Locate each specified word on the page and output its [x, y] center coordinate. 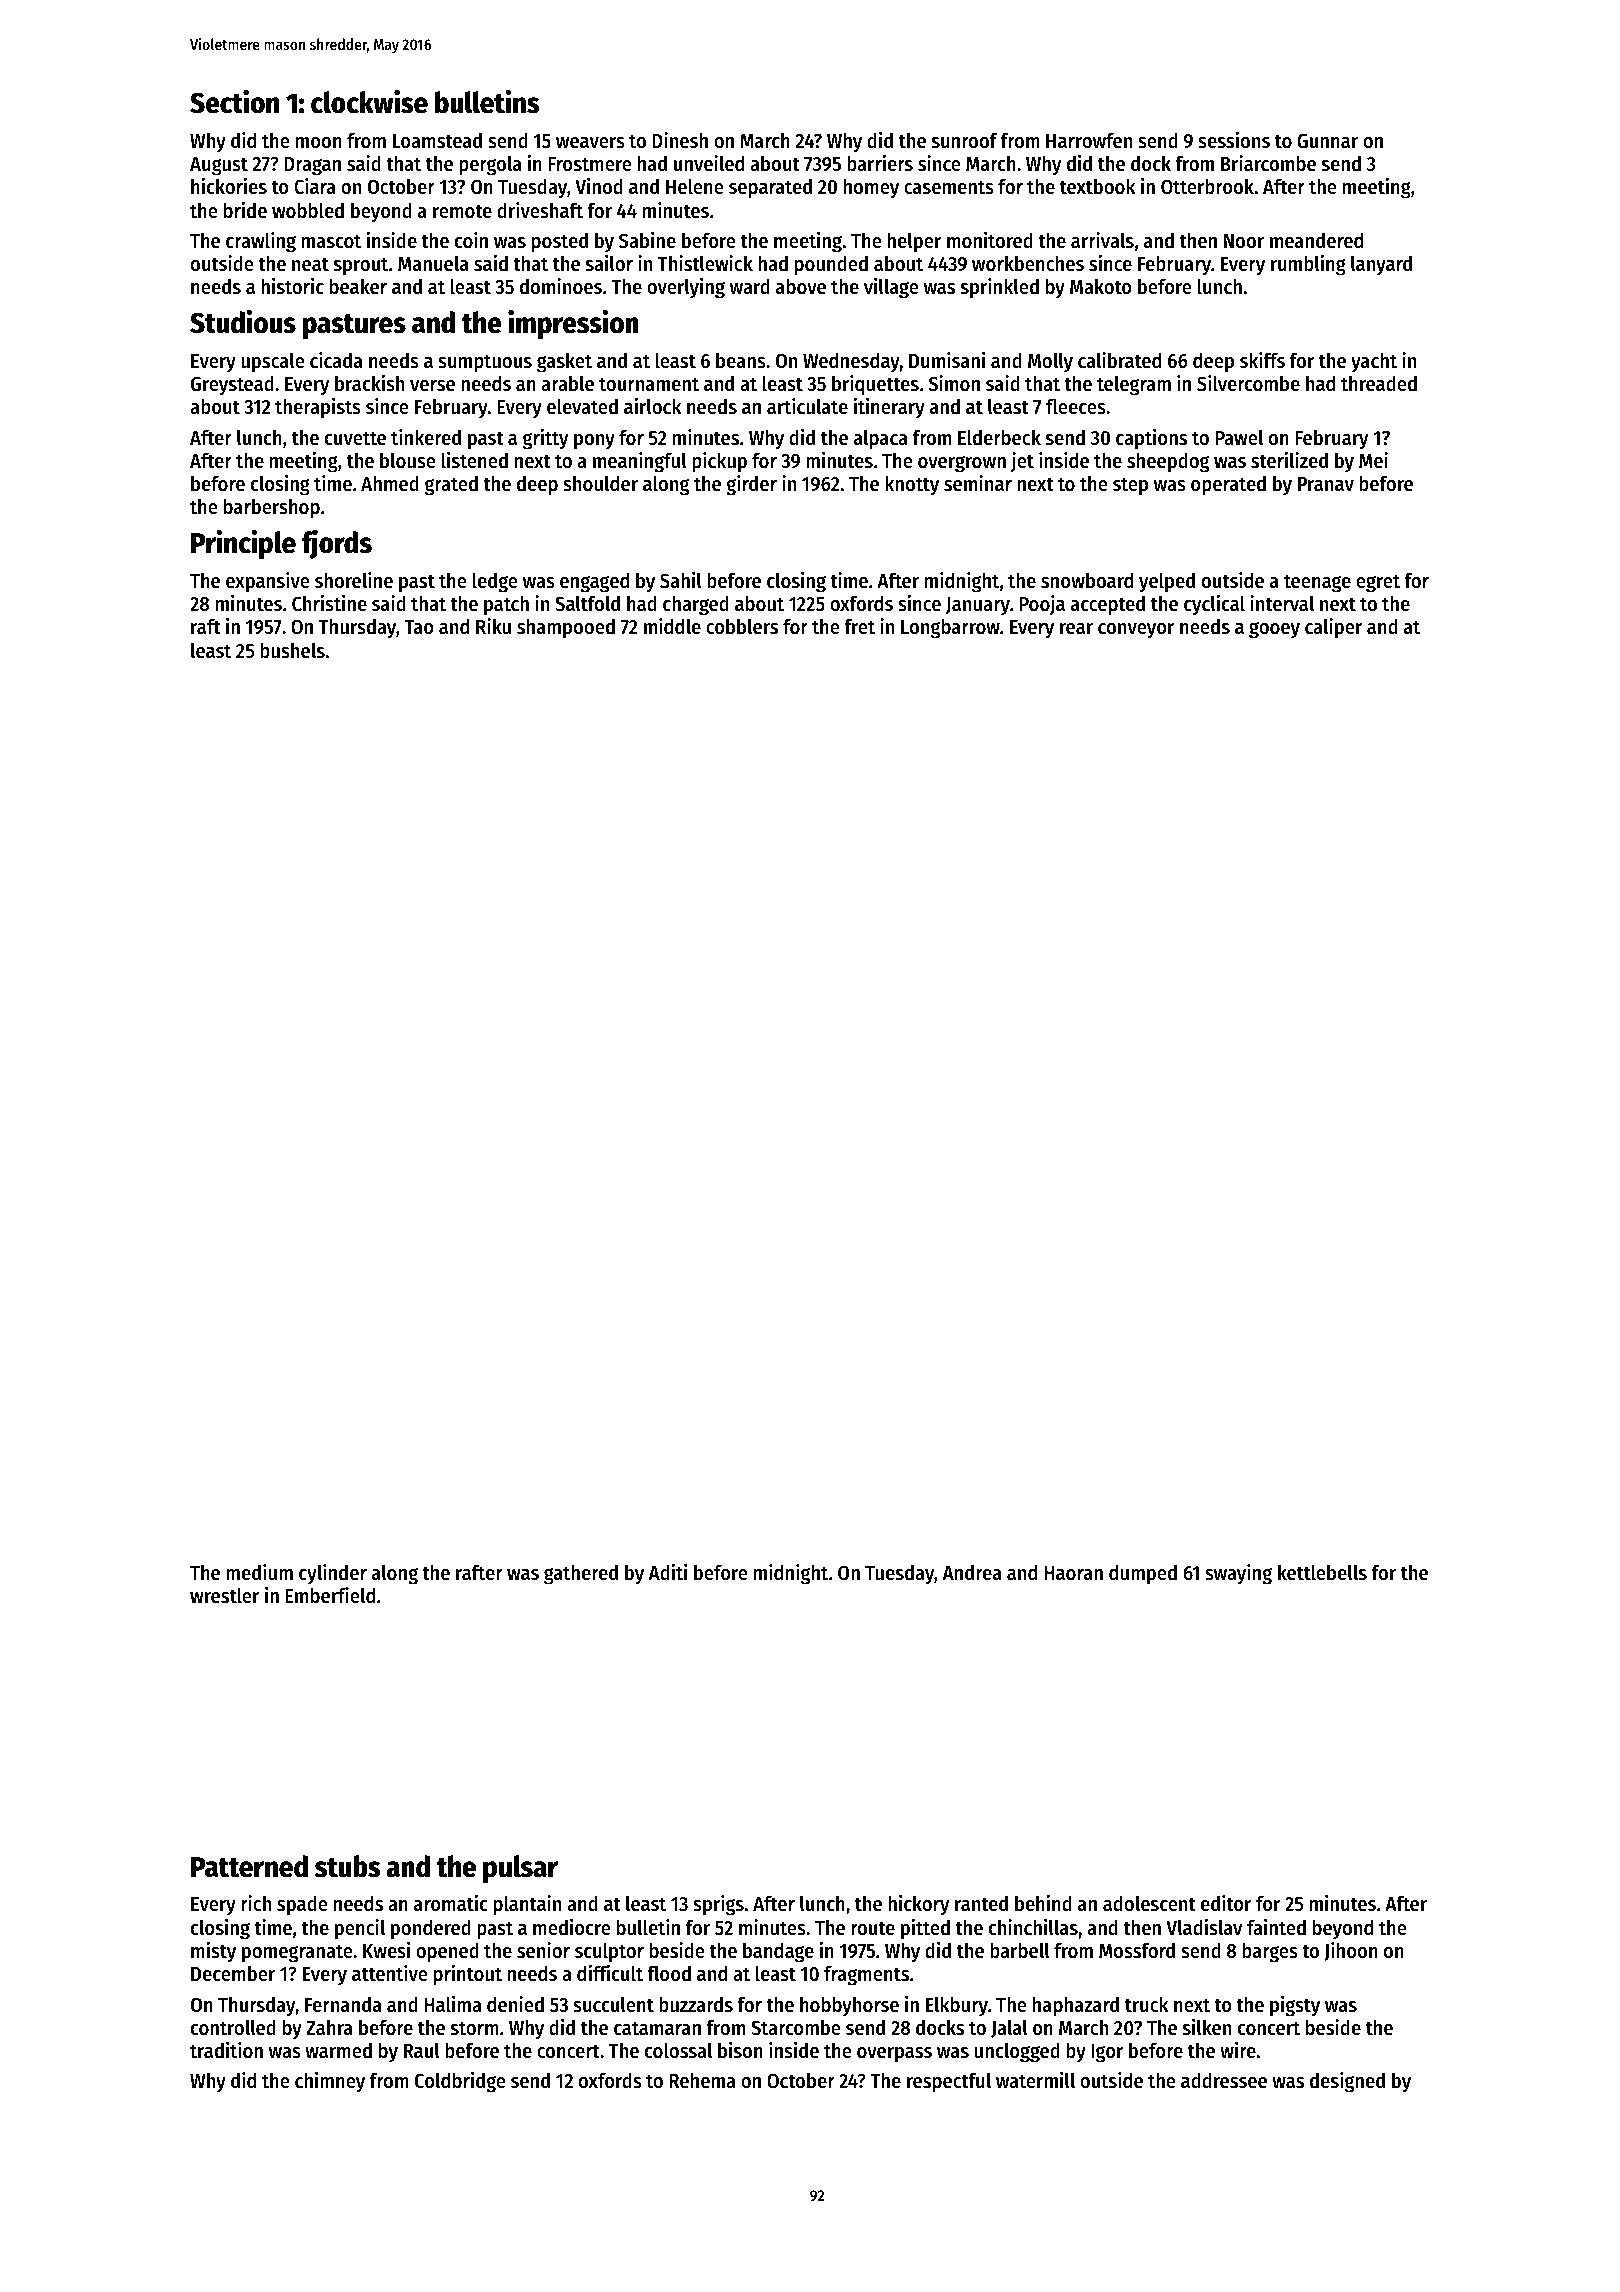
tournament [649, 384]
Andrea [972, 1572]
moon [319, 143]
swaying [1238, 1574]
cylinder [333, 1574]
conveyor [1136, 631]
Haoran [1073, 1573]
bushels [292, 650]
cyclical [1214, 605]
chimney [330, 2082]
